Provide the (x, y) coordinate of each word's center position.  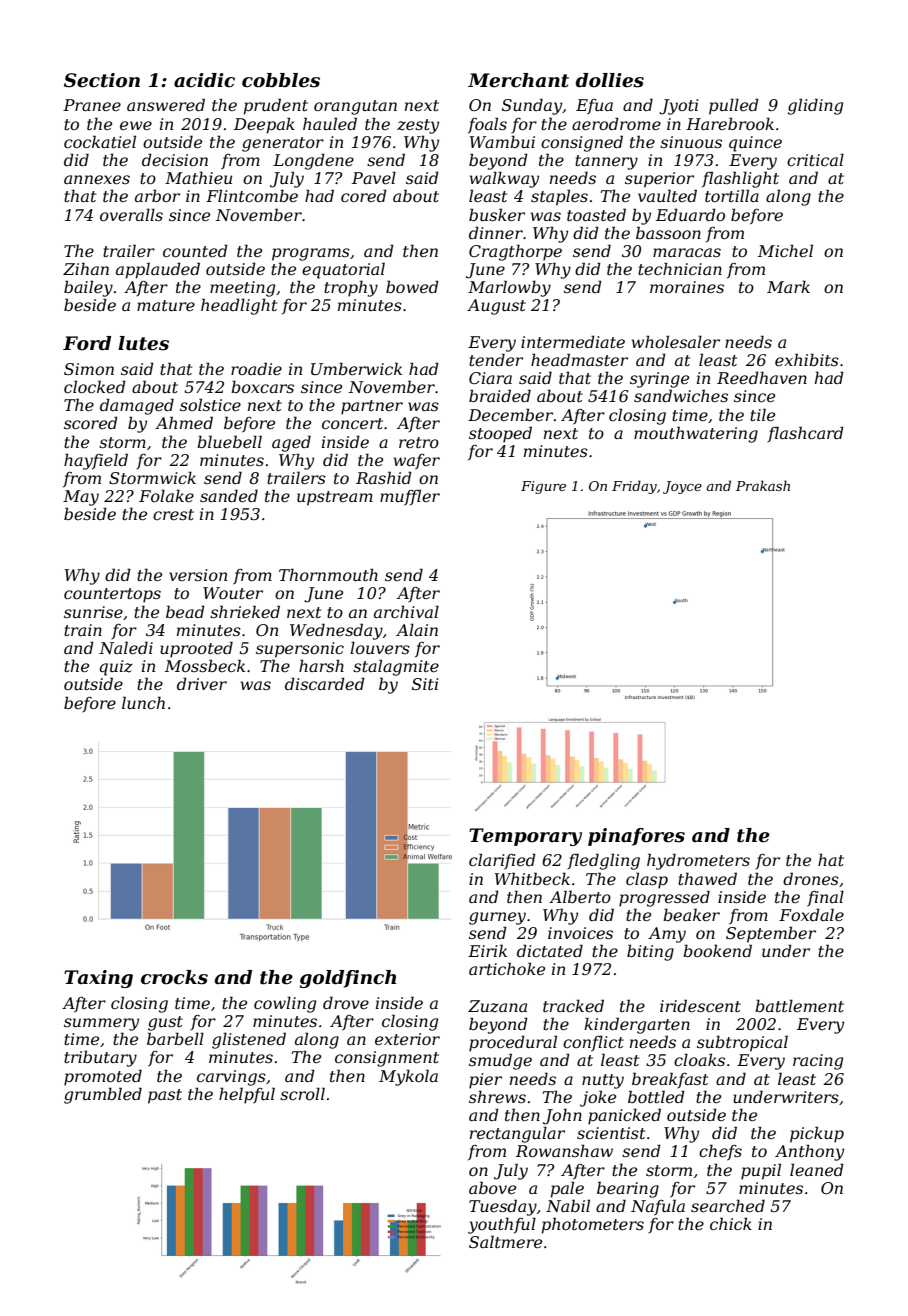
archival (406, 611)
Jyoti (678, 107)
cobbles (281, 80)
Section (102, 80)
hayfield (96, 461)
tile (762, 414)
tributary (100, 1058)
